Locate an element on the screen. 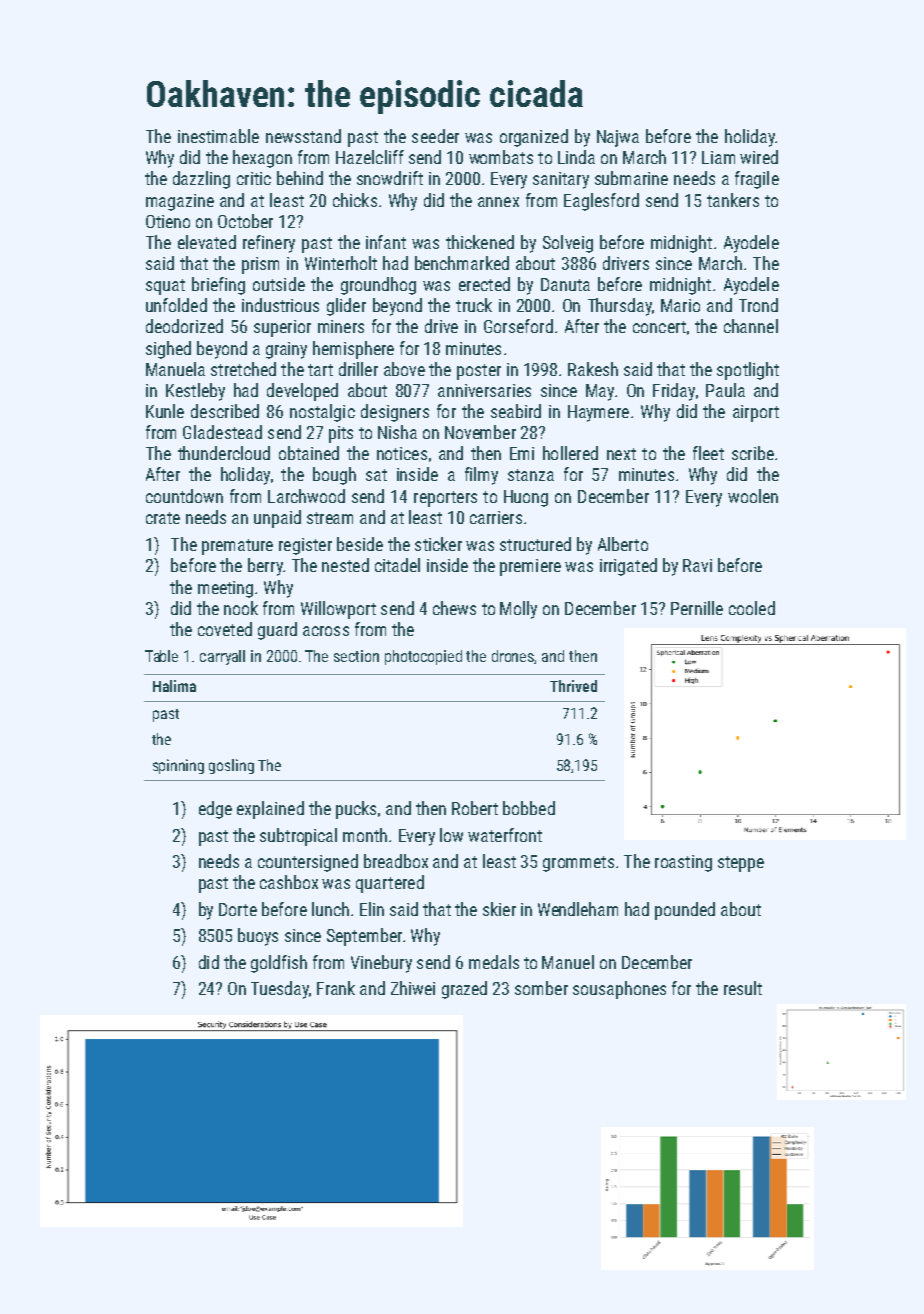 Image resolution: width=924 pixels, height=1314 pixels. cooled is located at coordinates (752, 608).
